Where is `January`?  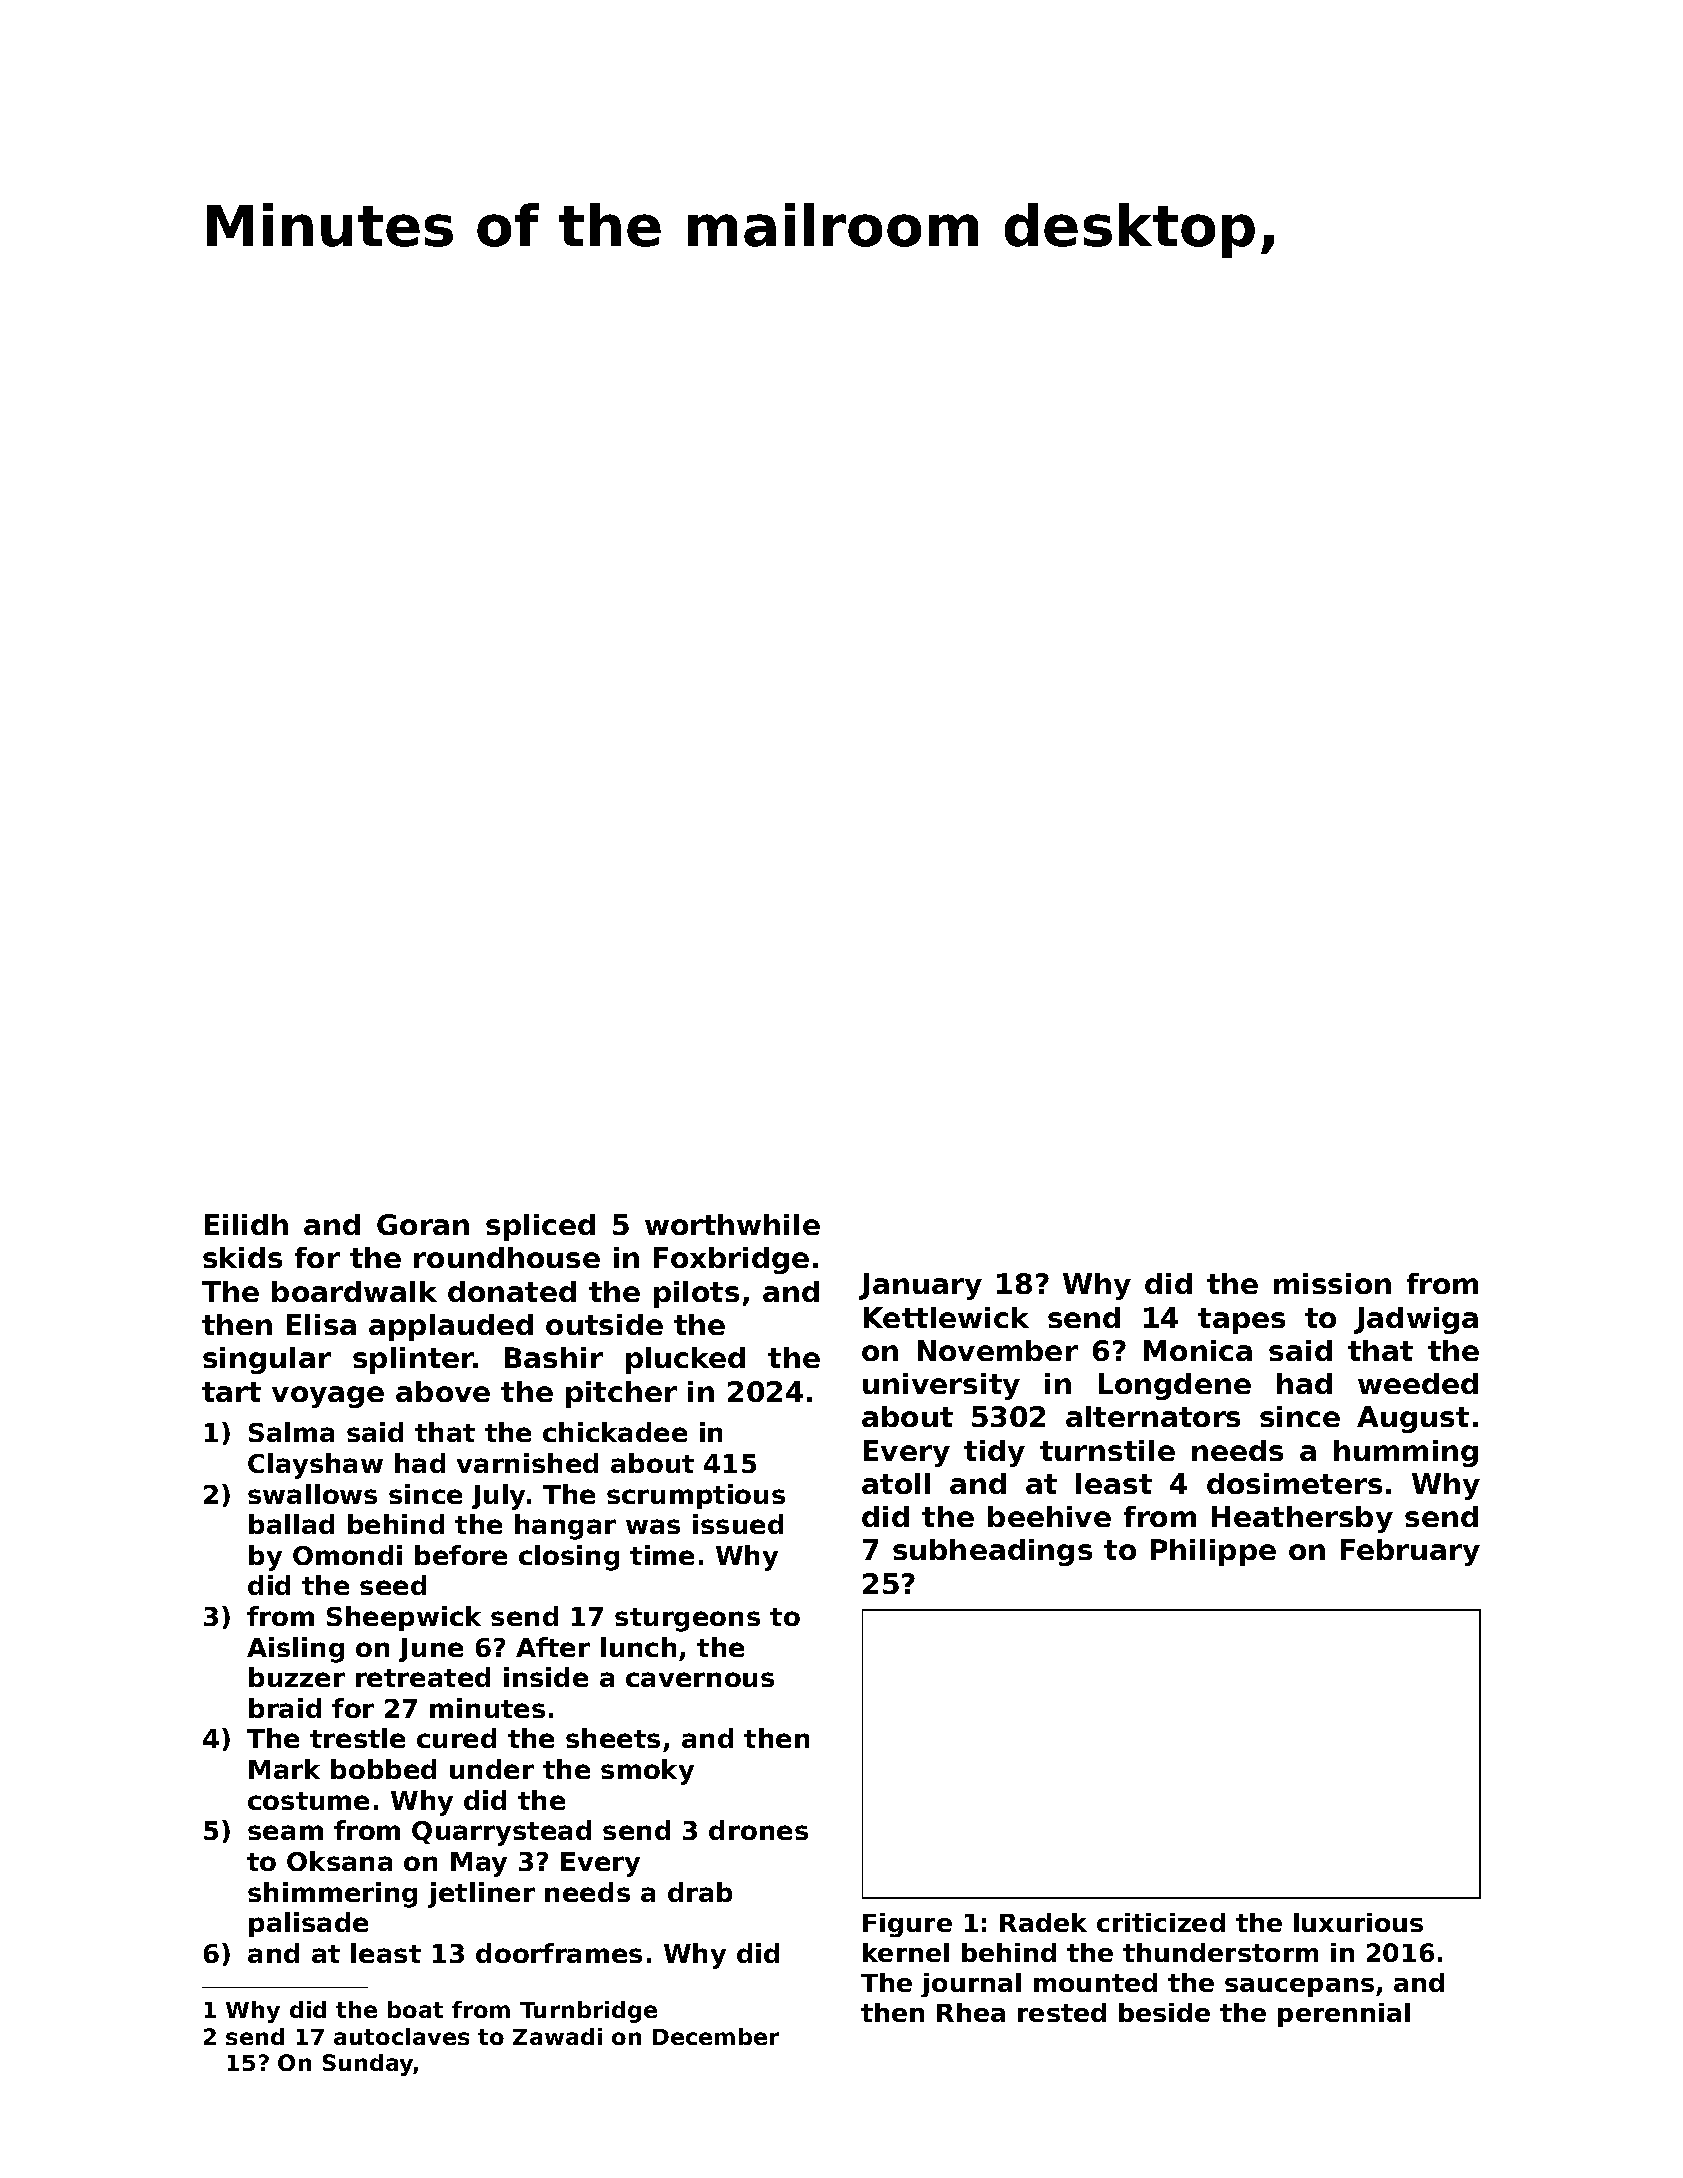
January is located at coordinates (920, 1286).
